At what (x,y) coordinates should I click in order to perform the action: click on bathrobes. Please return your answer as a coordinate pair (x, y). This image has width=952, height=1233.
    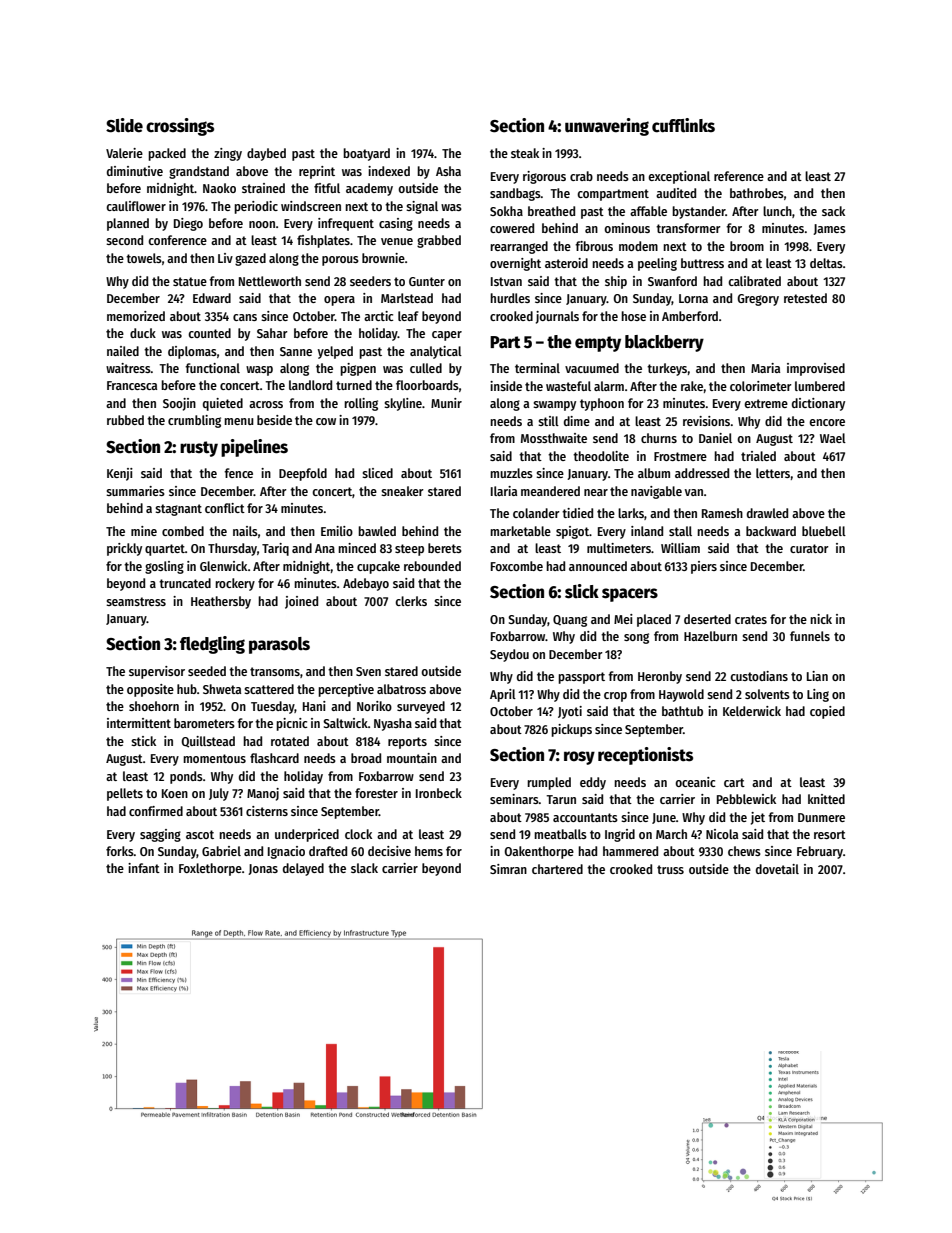
    Looking at the image, I should click on (757, 193).
